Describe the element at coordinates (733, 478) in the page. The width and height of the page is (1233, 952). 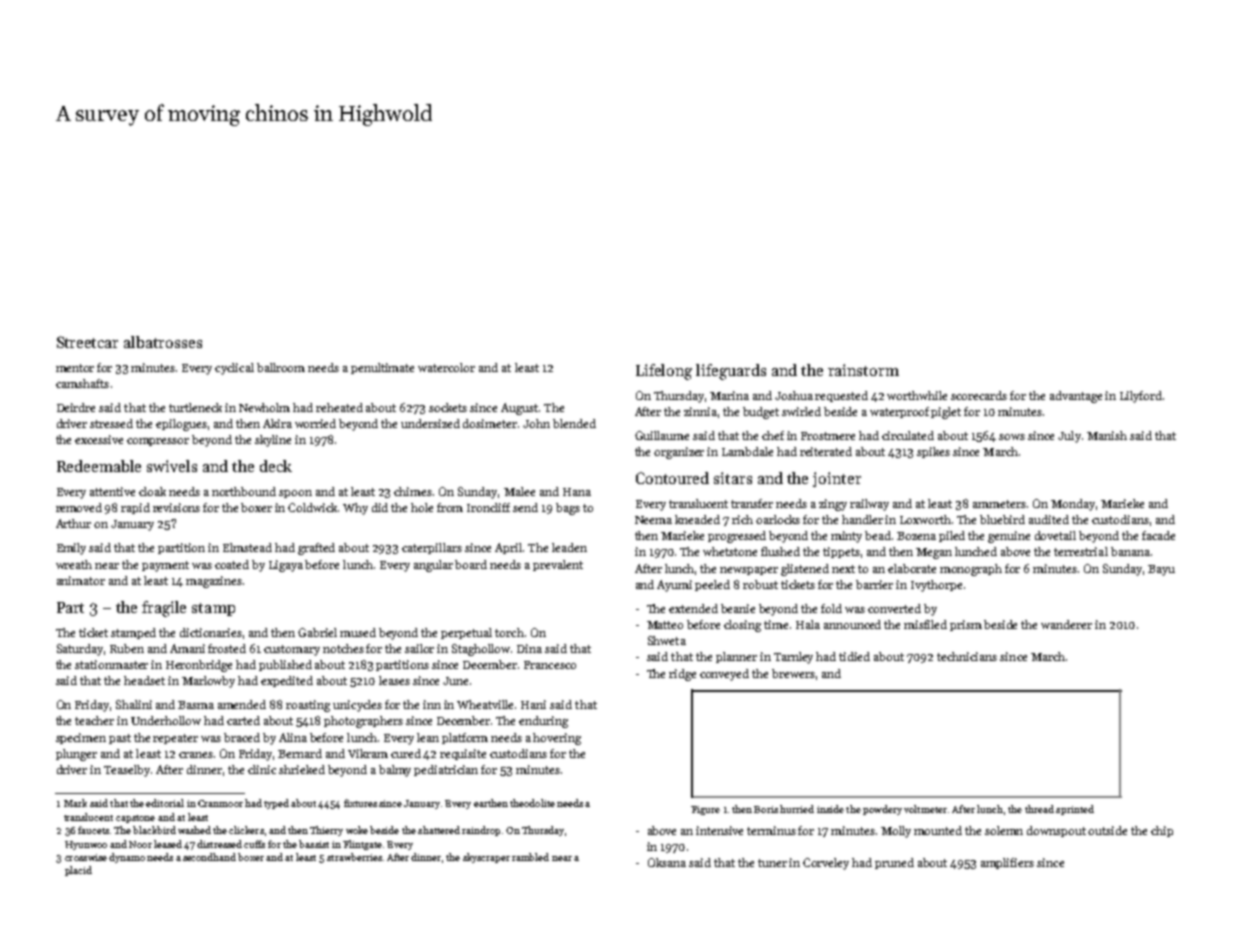
I see `sitars` at that location.
